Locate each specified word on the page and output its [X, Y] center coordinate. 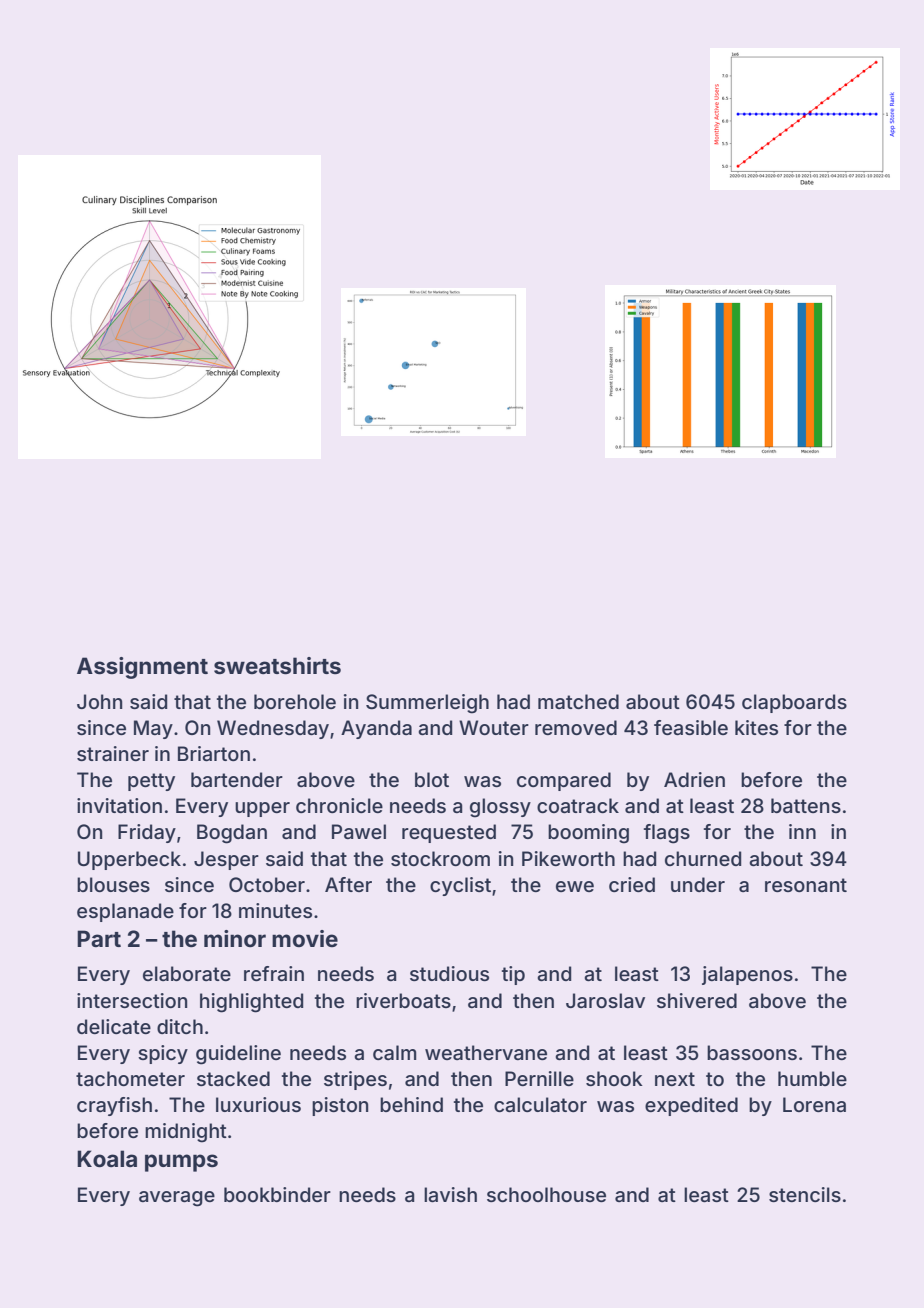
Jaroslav [605, 1000]
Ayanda [376, 729]
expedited [691, 1106]
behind [411, 1104]
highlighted [251, 1003]
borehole [295, 701]
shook [614, 1078]
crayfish [114, 1106]
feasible [691, 727]
